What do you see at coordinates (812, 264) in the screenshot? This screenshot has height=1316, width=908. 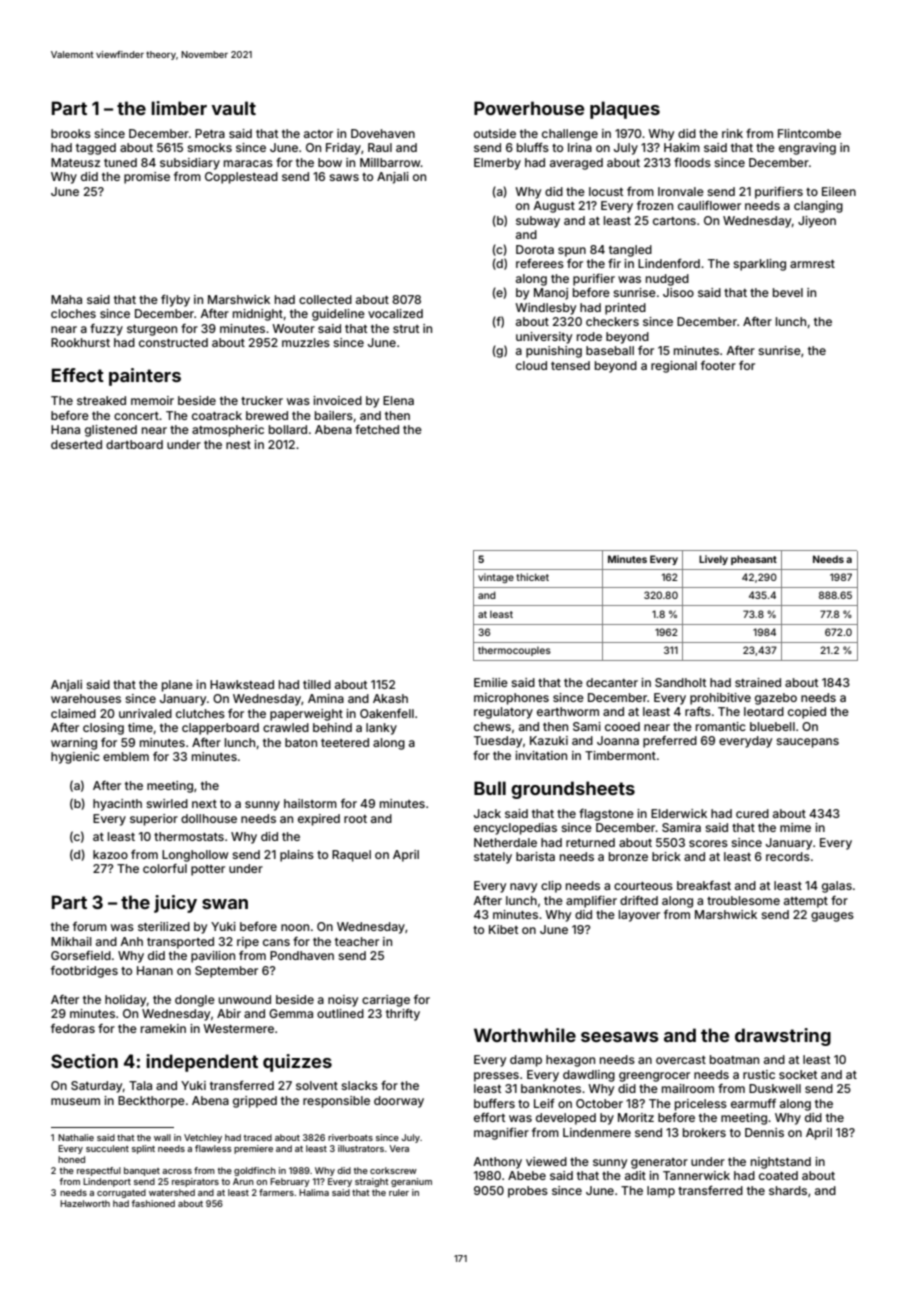 I see `armrest` at bounding box center [812, 264].
